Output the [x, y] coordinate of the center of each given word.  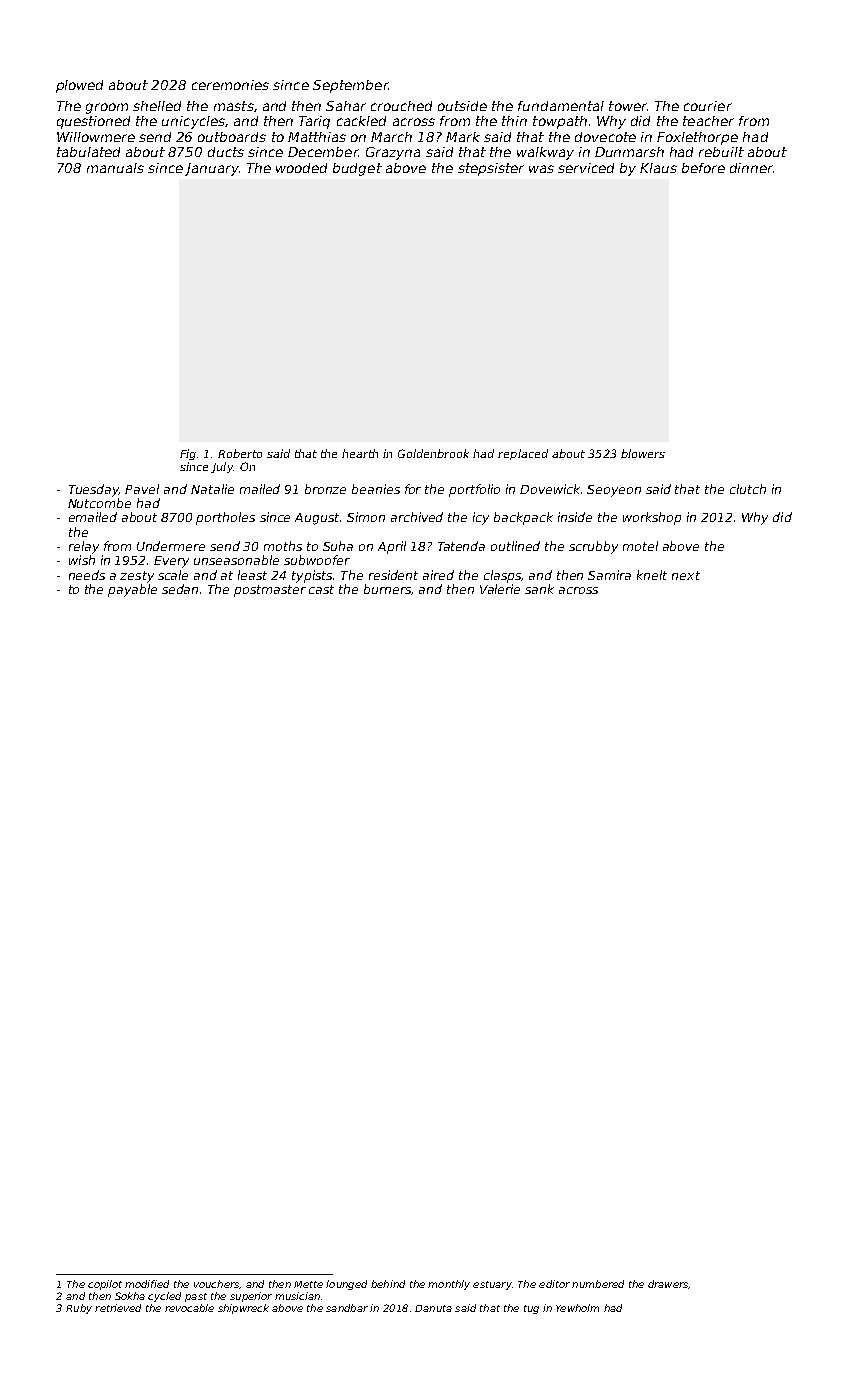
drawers [668, 1284]
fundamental [561, 106]
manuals [115, 168]
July [222, 467]
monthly [449, 1285]
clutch [748, 489]
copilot [105, 1285]
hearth [360, 453]
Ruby [79, 1309]
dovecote [605, 137]
